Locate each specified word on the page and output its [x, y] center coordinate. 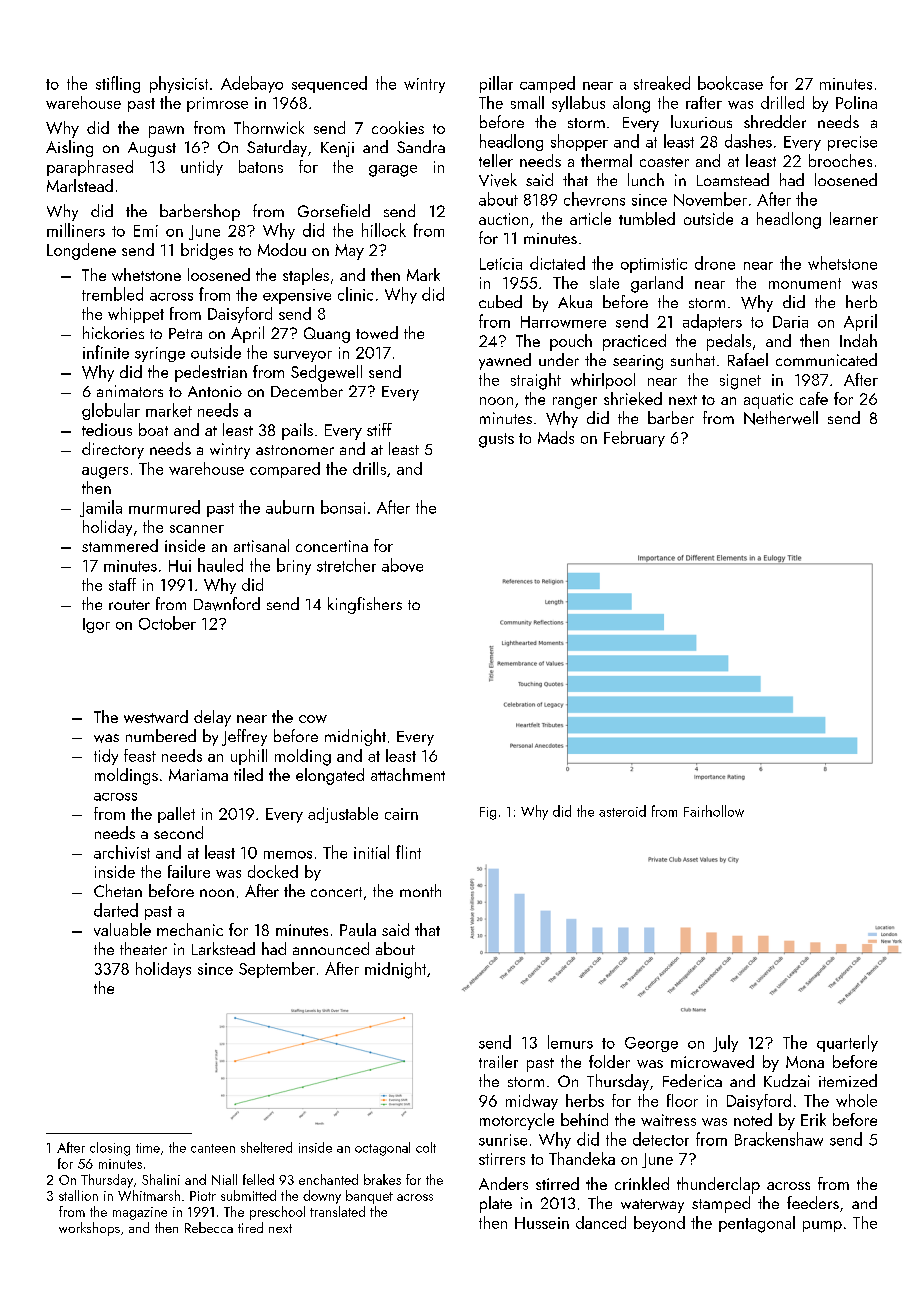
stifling [118, 84]
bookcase [730, 83]
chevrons [594, 199]
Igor [96, 625]
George [651, 1044]
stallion [78, 1195]
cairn [401, 814]
